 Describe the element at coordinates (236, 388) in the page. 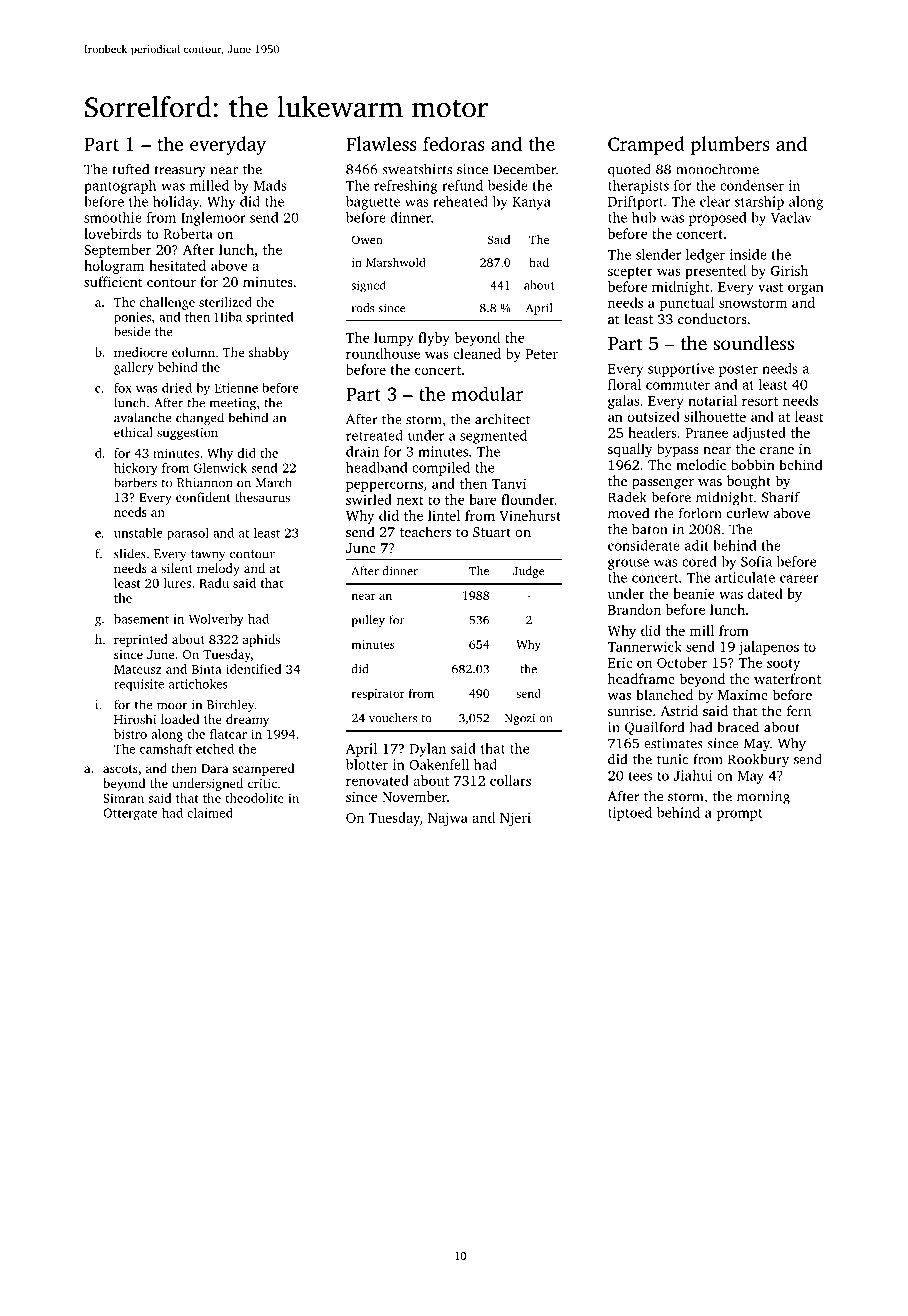

I see `Etienne` at that location.
